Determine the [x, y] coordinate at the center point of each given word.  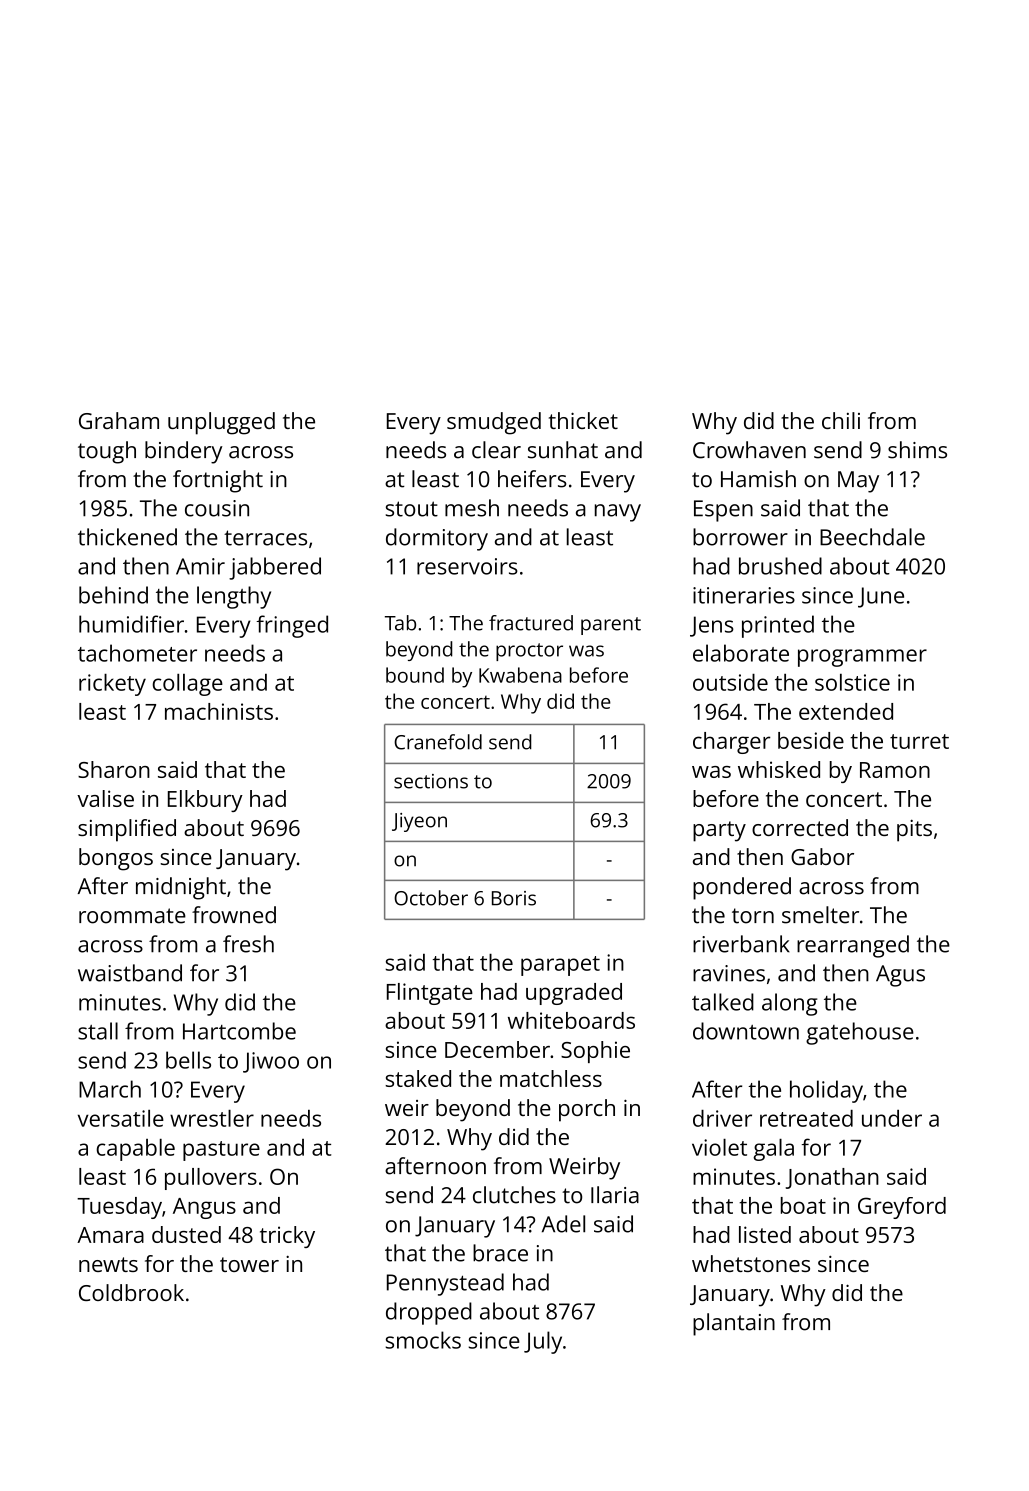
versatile [121, 1118]
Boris [514, 898]
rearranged [853, 946]
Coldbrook [131, 1292]
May [858, 482]
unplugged [221, 423]
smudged [494, 423]
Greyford [902, 1208]
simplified [127, 830]
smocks [423, 1340]
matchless [551, 1078]
